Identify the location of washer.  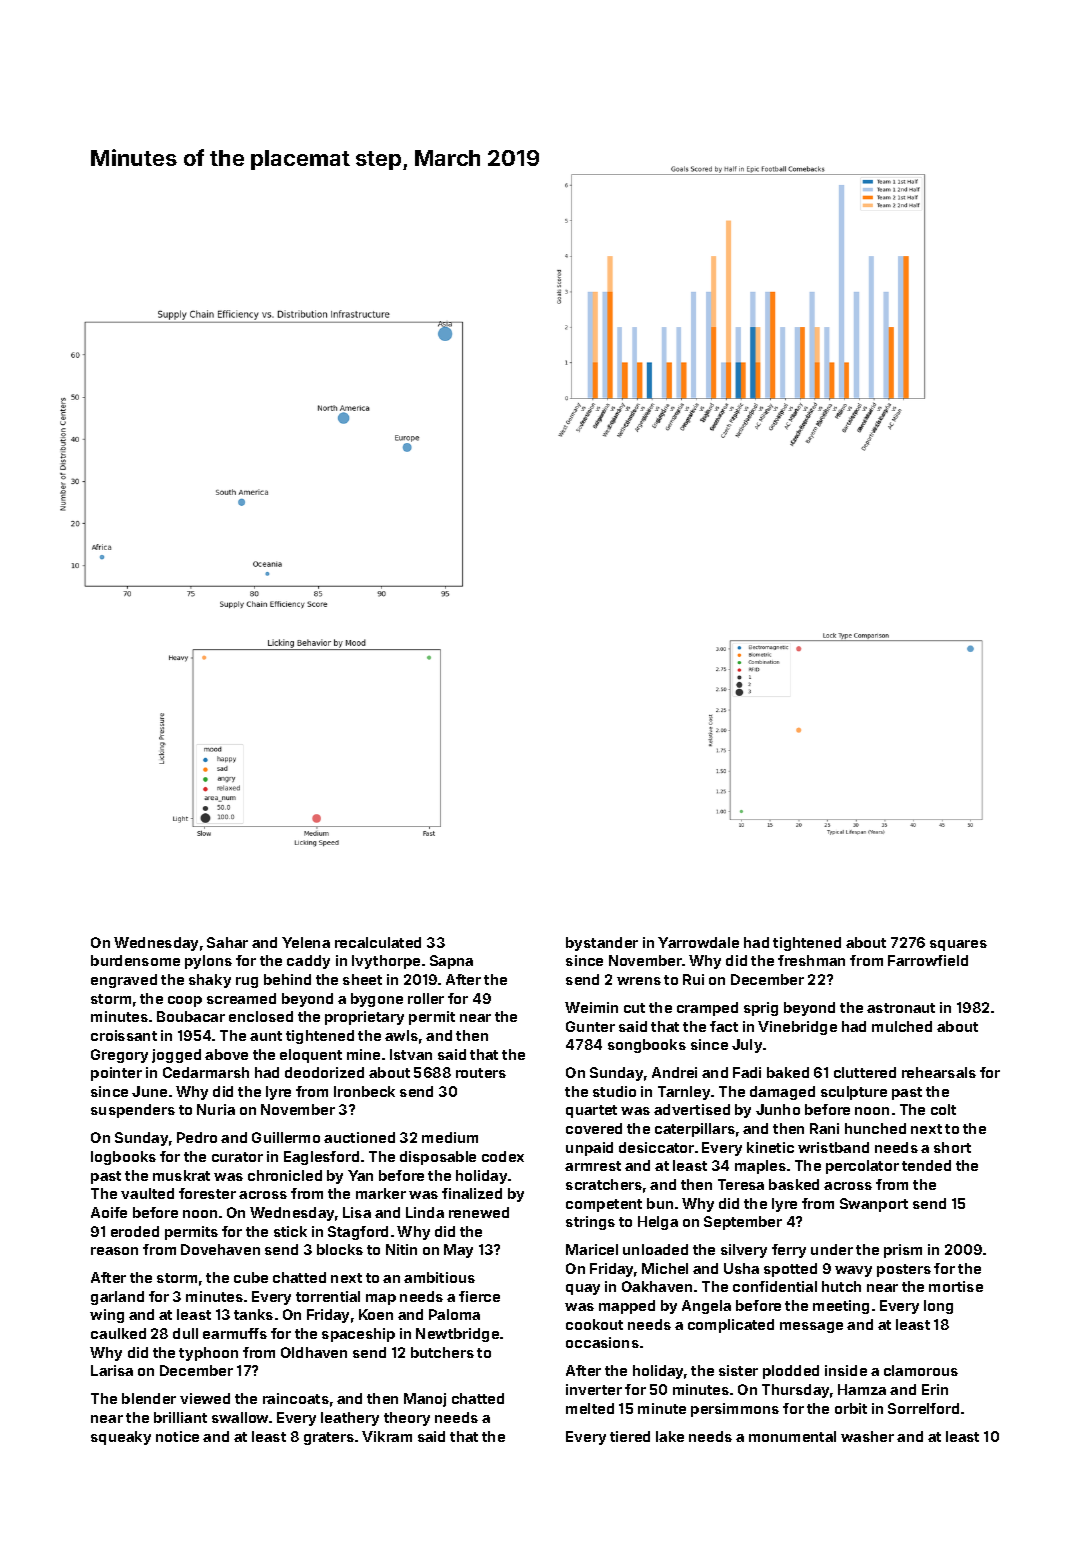
(867, 1436).
